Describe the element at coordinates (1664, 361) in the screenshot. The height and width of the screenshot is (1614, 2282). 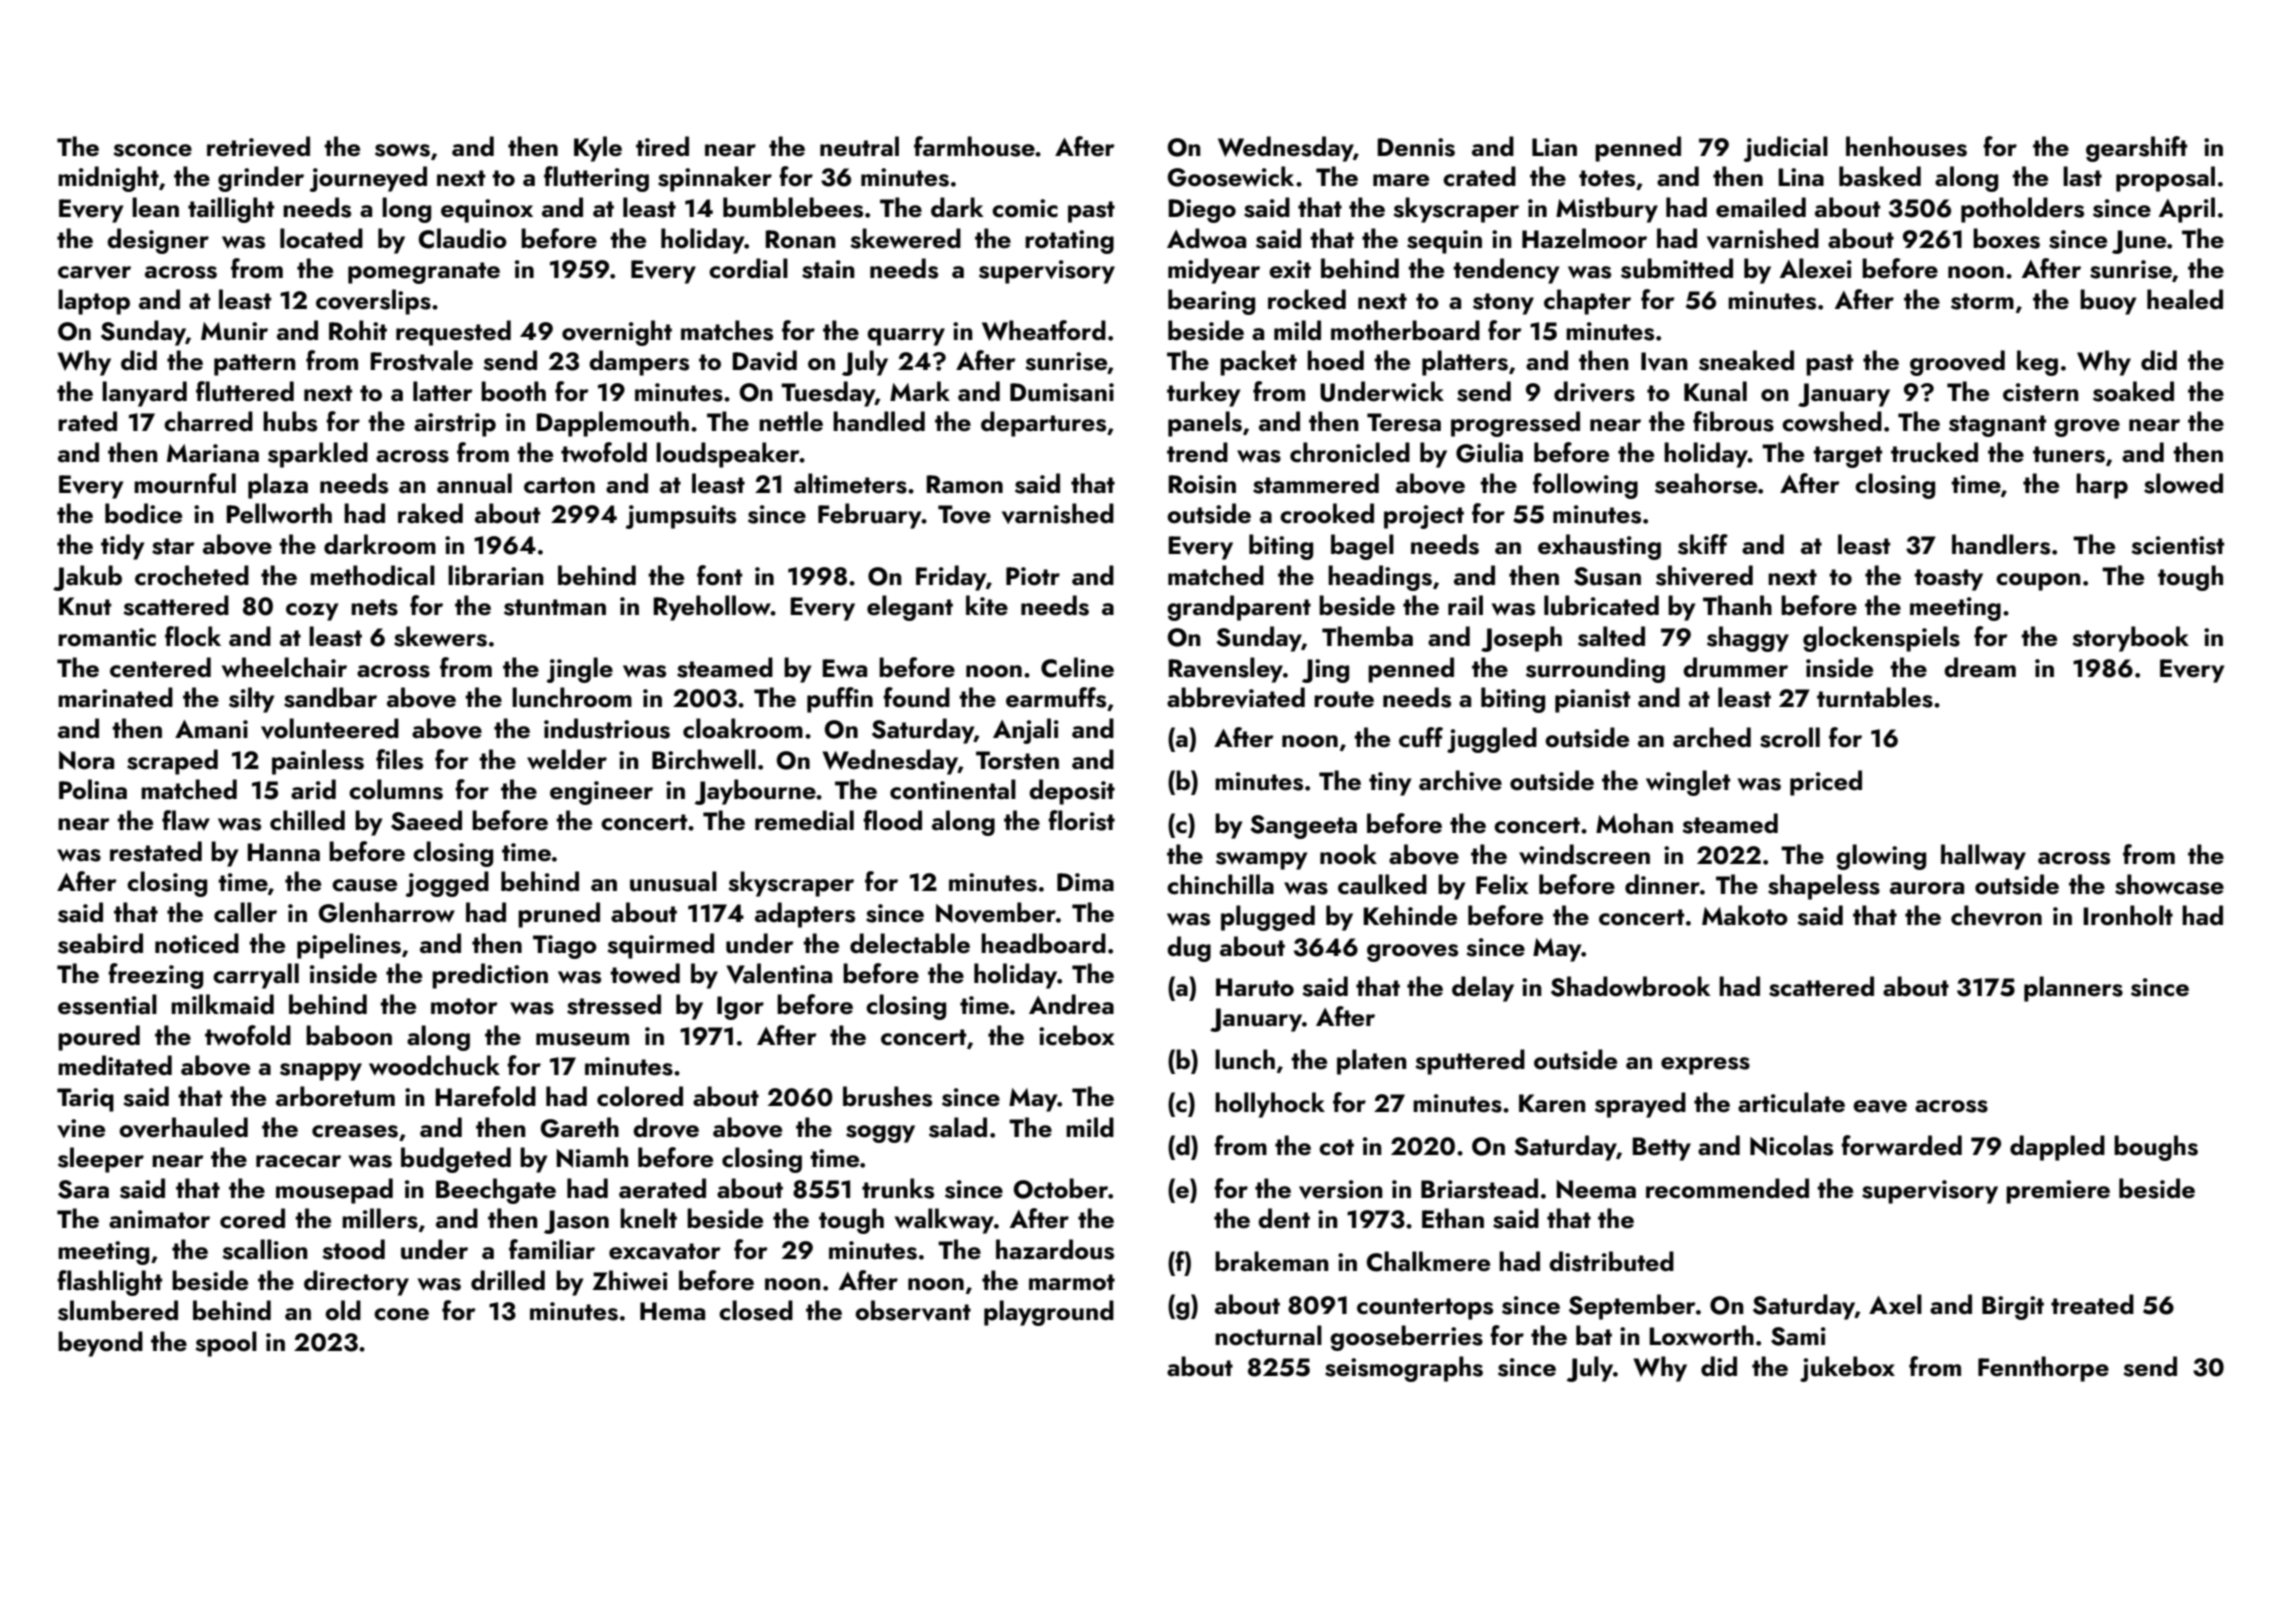
I see `Ivan` at that location.
